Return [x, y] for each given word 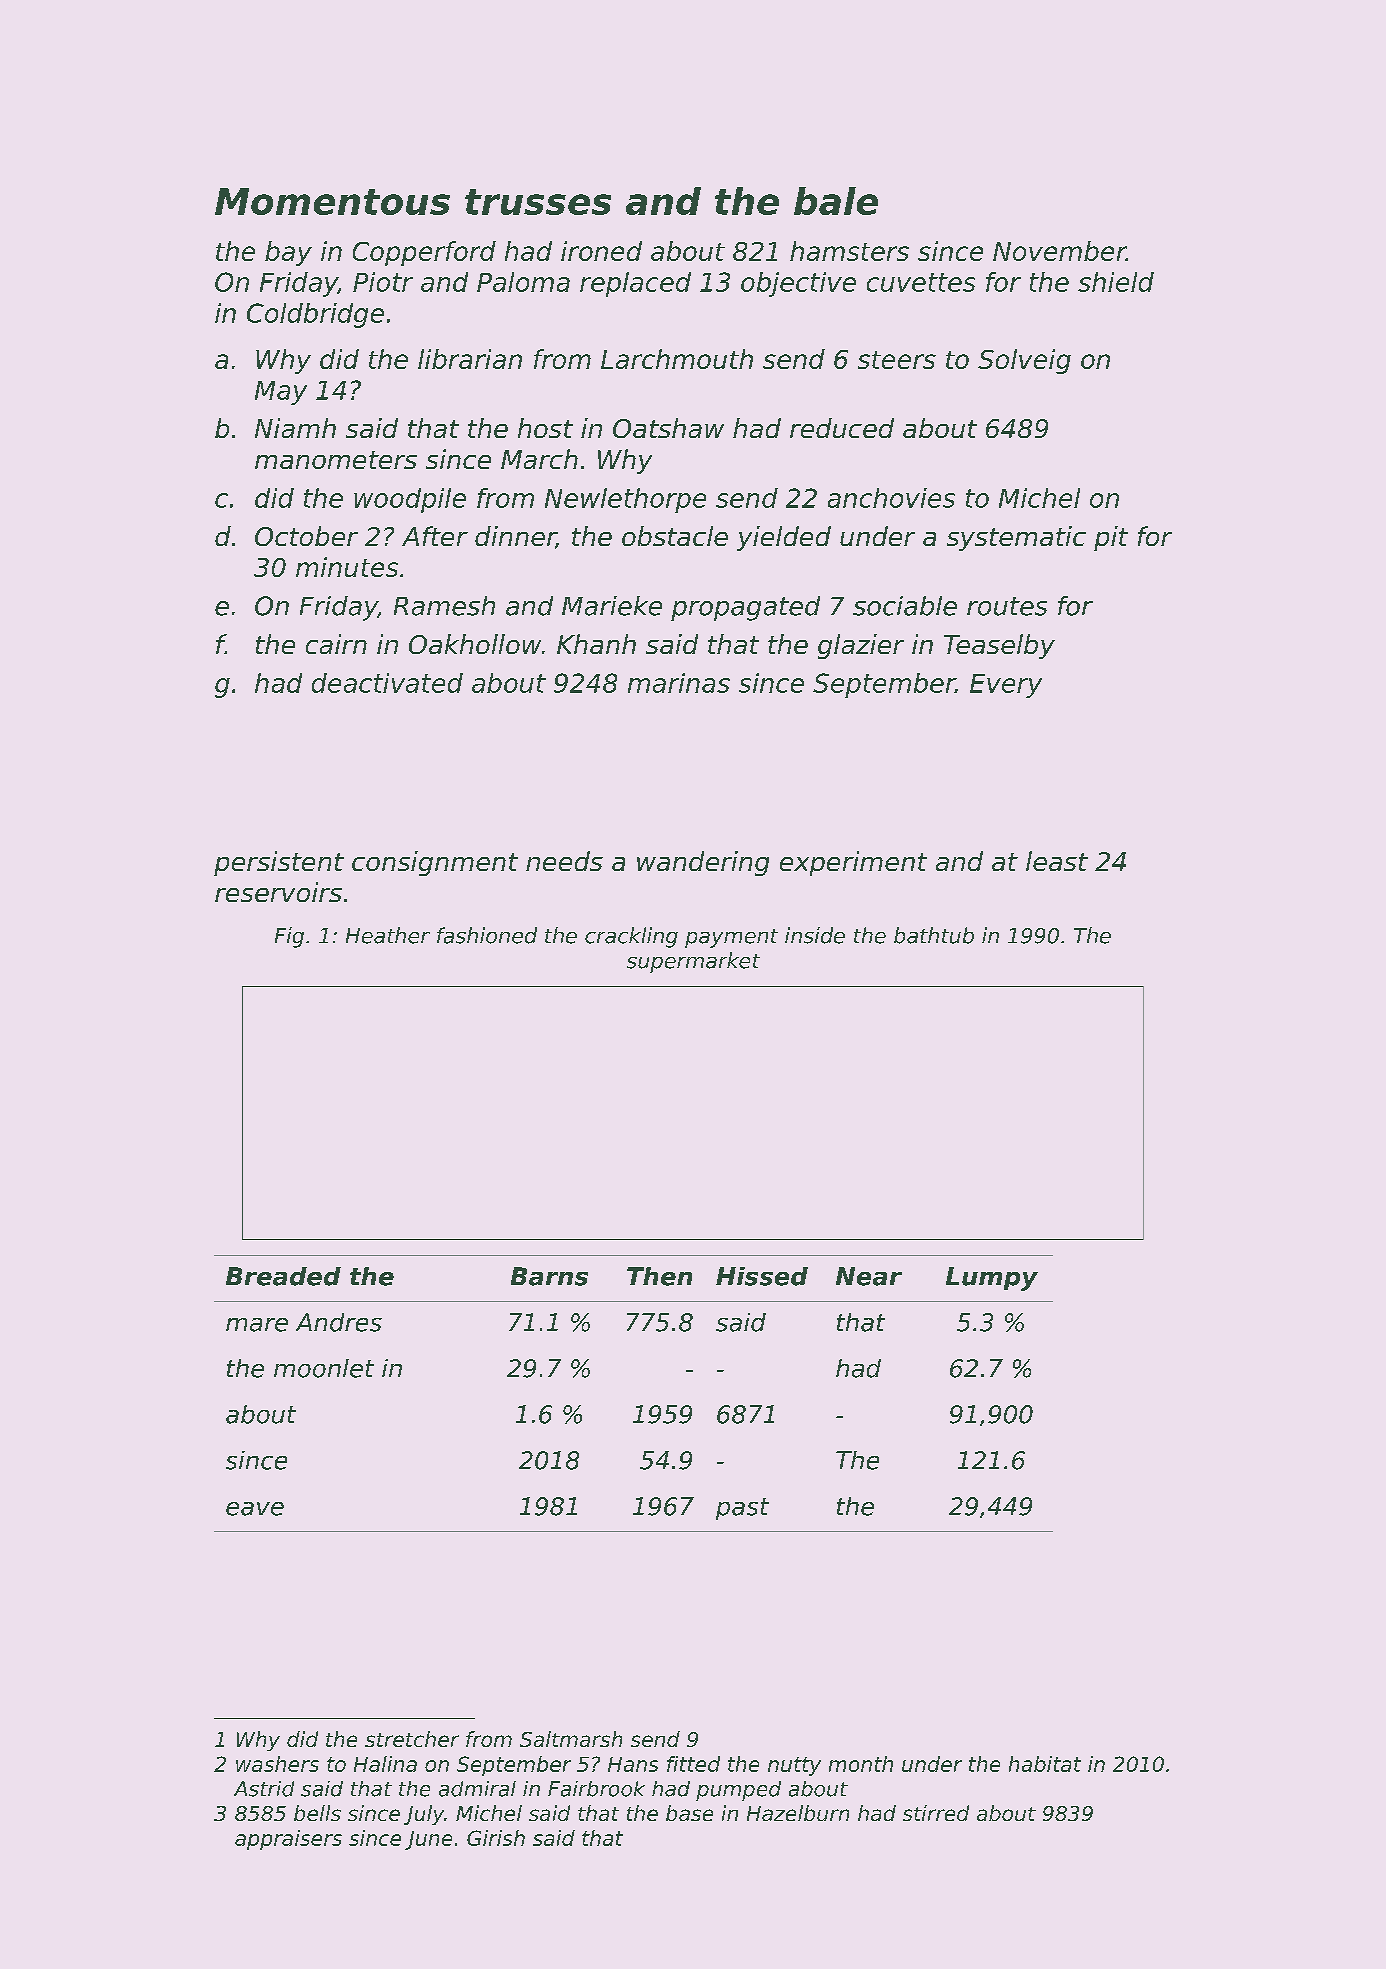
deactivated [387, 683]
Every [1006, 686]
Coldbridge [315, 315]
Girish [496, 1838]
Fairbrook [596, 1789]
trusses [538, 202]
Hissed [762, 1276]
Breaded [283, 1276]
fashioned [487, 935]
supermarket [693, 962]
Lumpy [992, 1279]
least [1057, 861]
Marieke [612, 606]
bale [836, 201]
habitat [1045, 1764]
